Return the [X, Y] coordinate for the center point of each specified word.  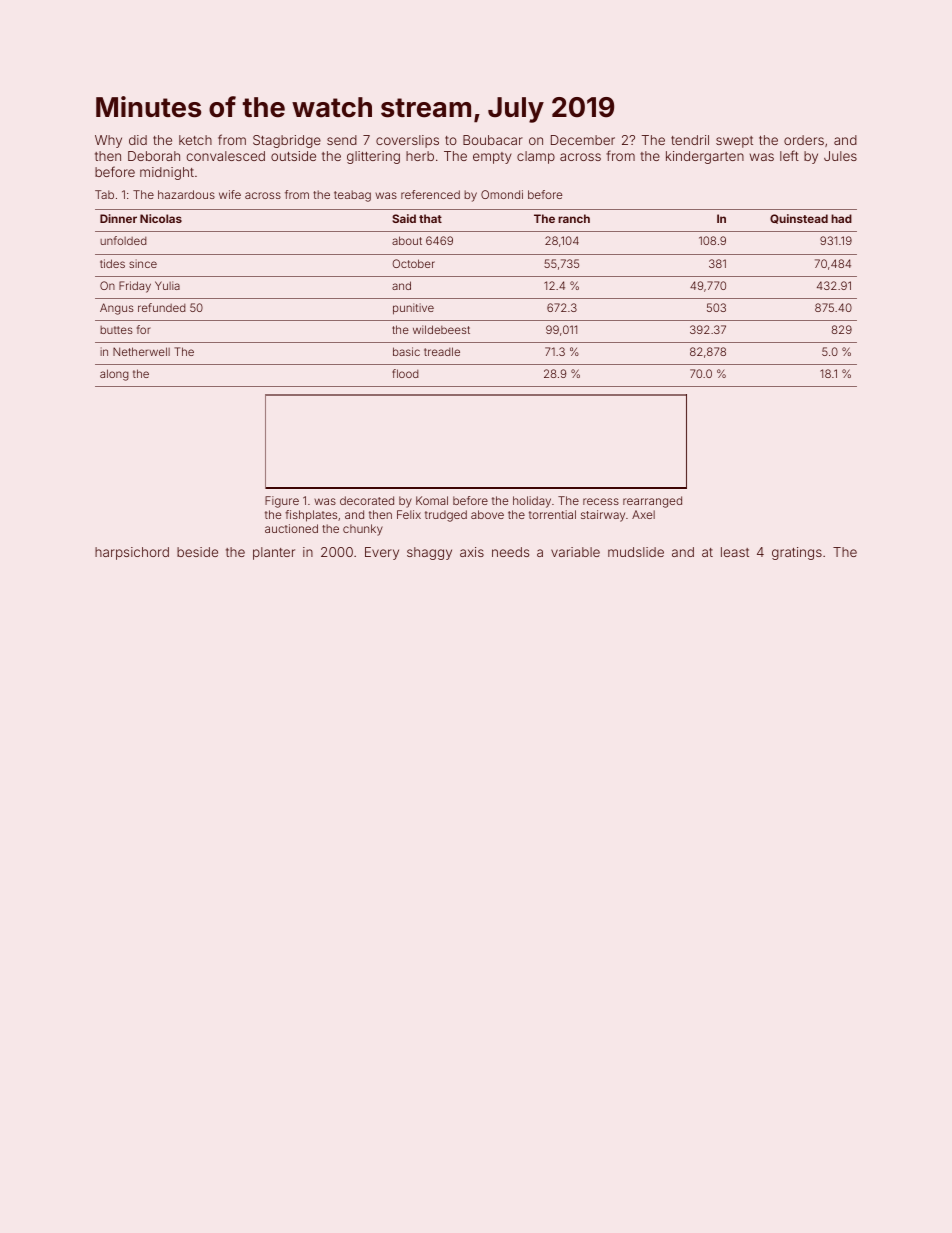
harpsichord [132, 553]
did [138, 140]
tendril [690, 140]
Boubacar [493, 140]
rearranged [652, 502]
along [114, 375]
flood [405, 373]
